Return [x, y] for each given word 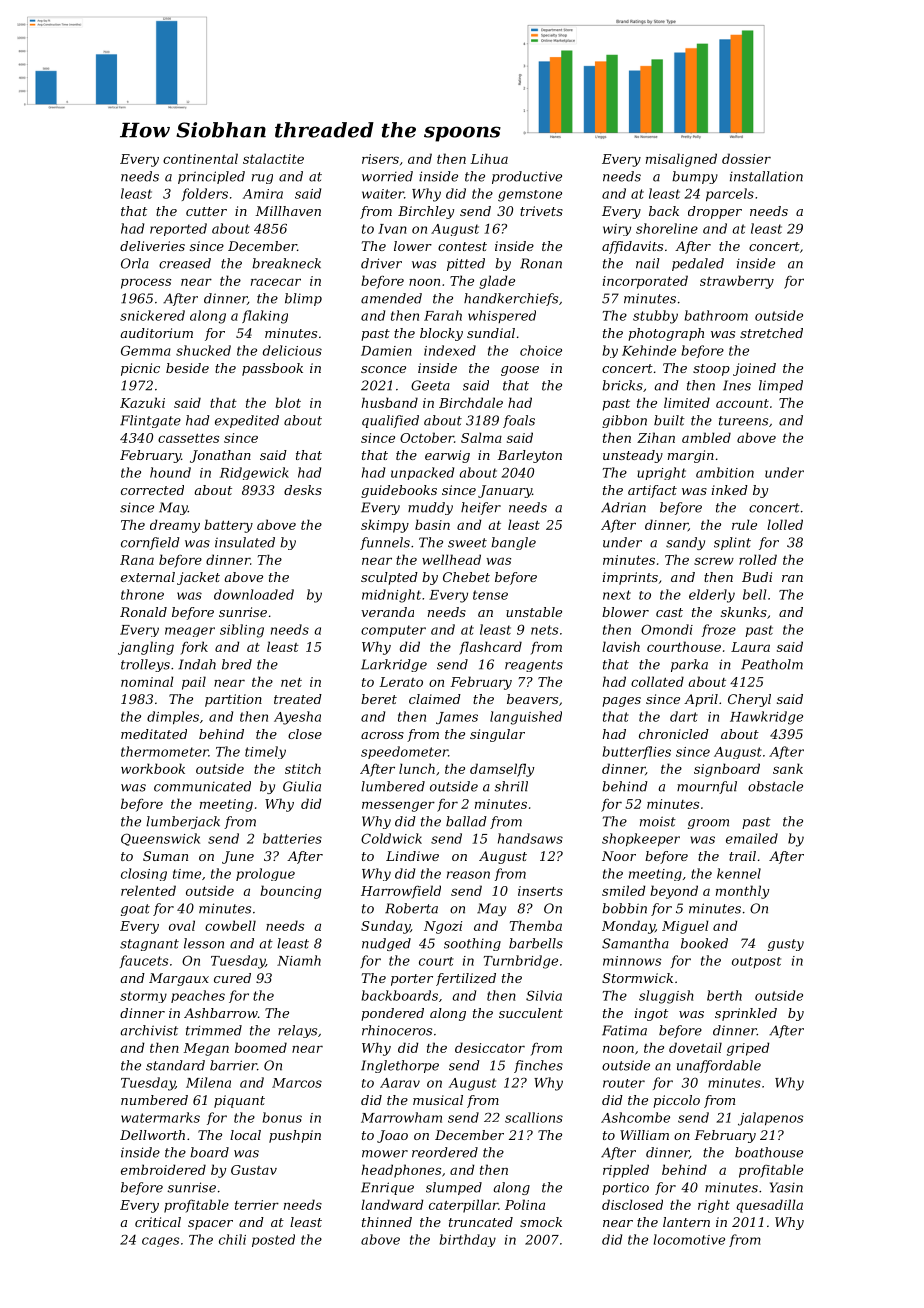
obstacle [775, 786]
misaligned [681, 160]
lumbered [393, 786]
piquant [239, 1101]
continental [200, 158]
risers [380, 159]
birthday [468, 1240]
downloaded [254, 594]
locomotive [689, 1239]
